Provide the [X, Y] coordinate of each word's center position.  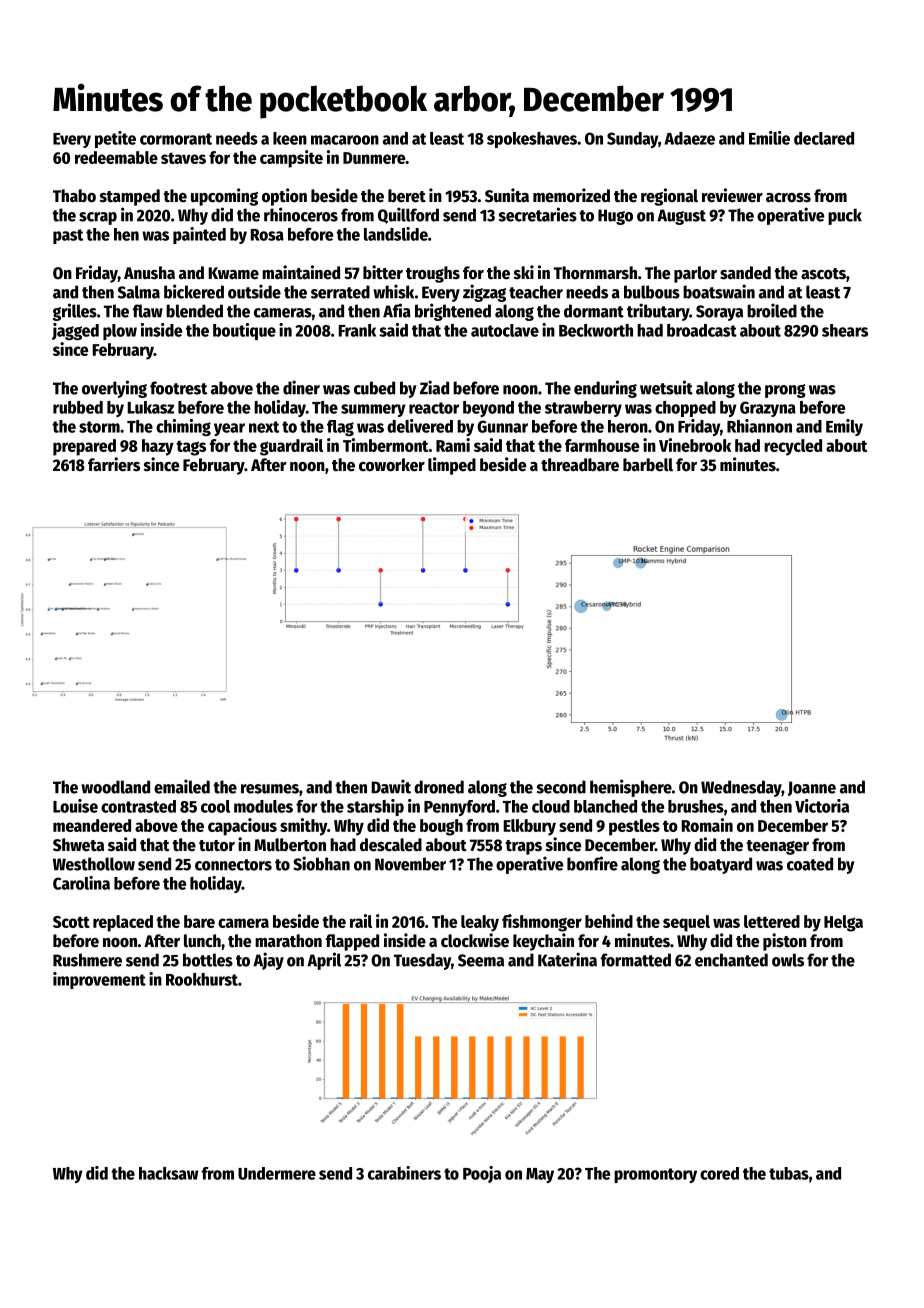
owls [788, 960]
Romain [707, 825]
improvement [99, 980]
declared [824, 138]
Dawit [391, 786]
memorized [571, 195]
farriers [114, 464]
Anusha [149, 273]
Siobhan [321, 863]
